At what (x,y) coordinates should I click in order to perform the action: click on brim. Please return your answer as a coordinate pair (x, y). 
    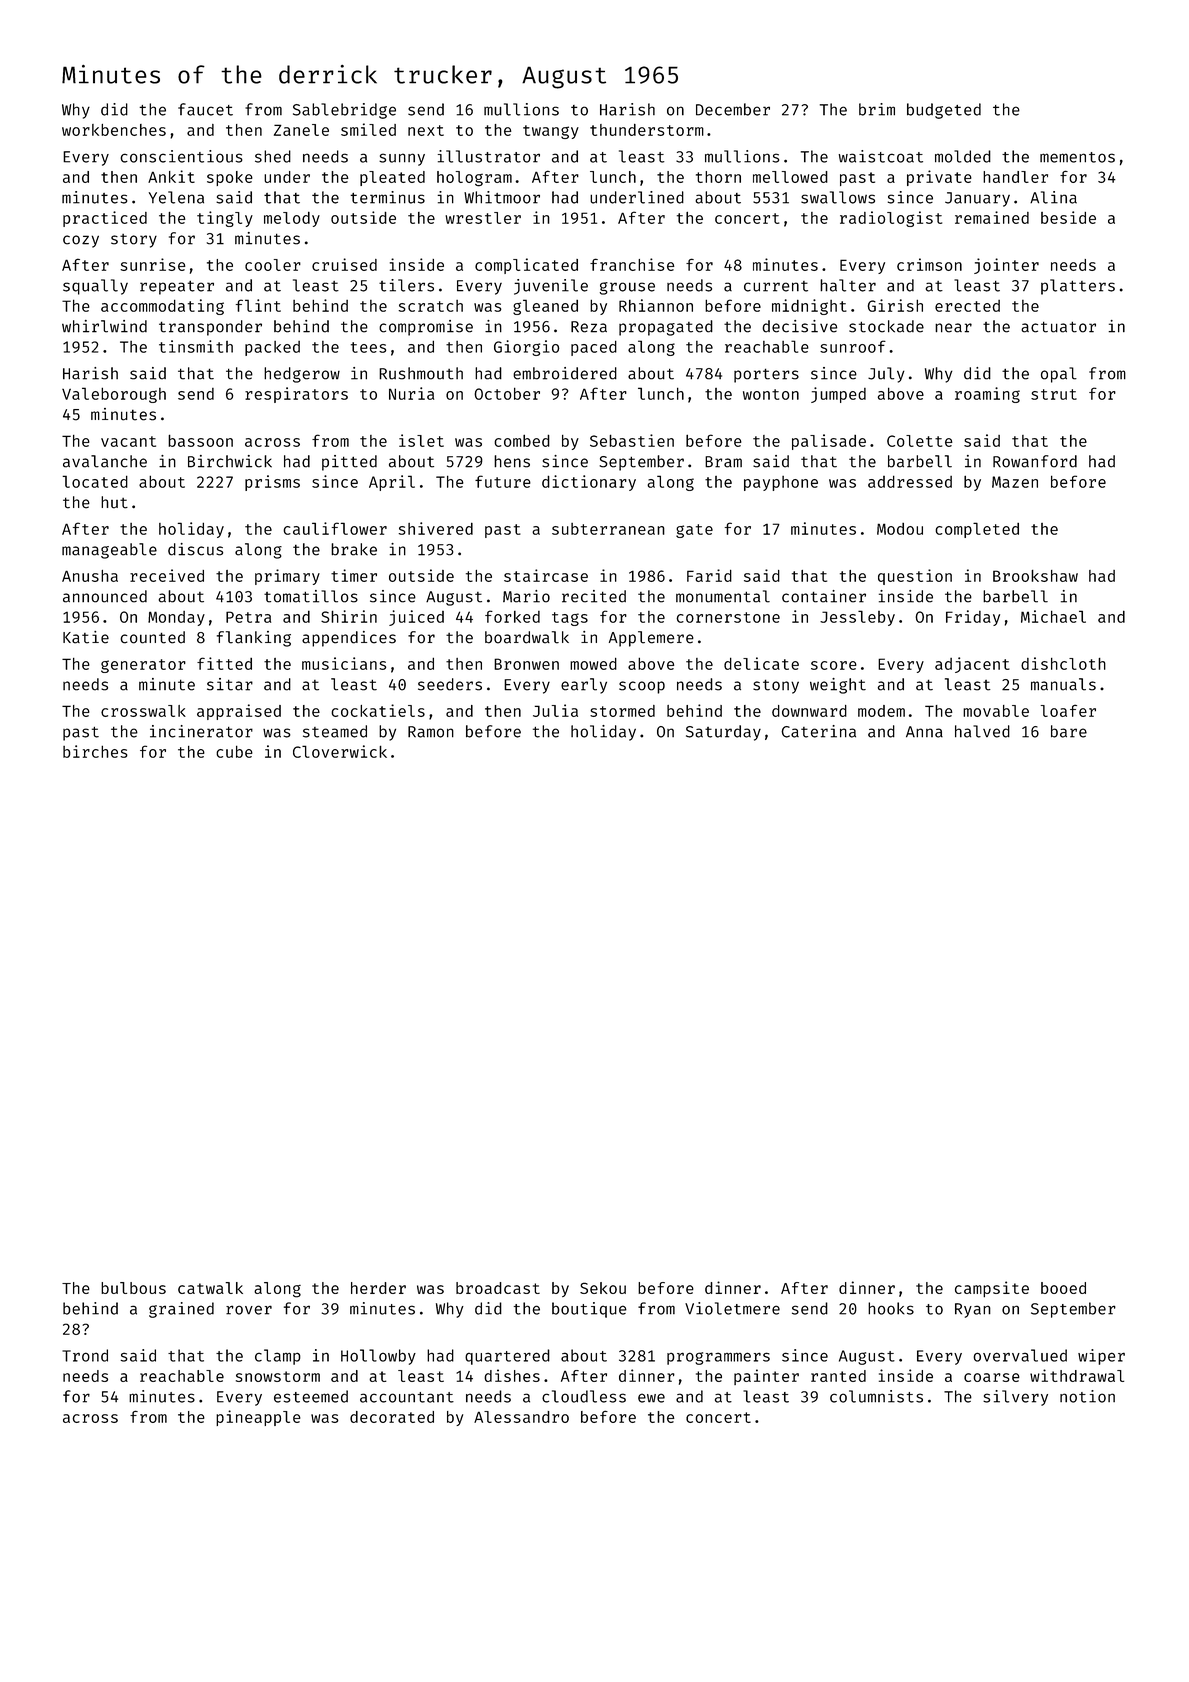
    Looking at the image, I should click on (877, 109).
